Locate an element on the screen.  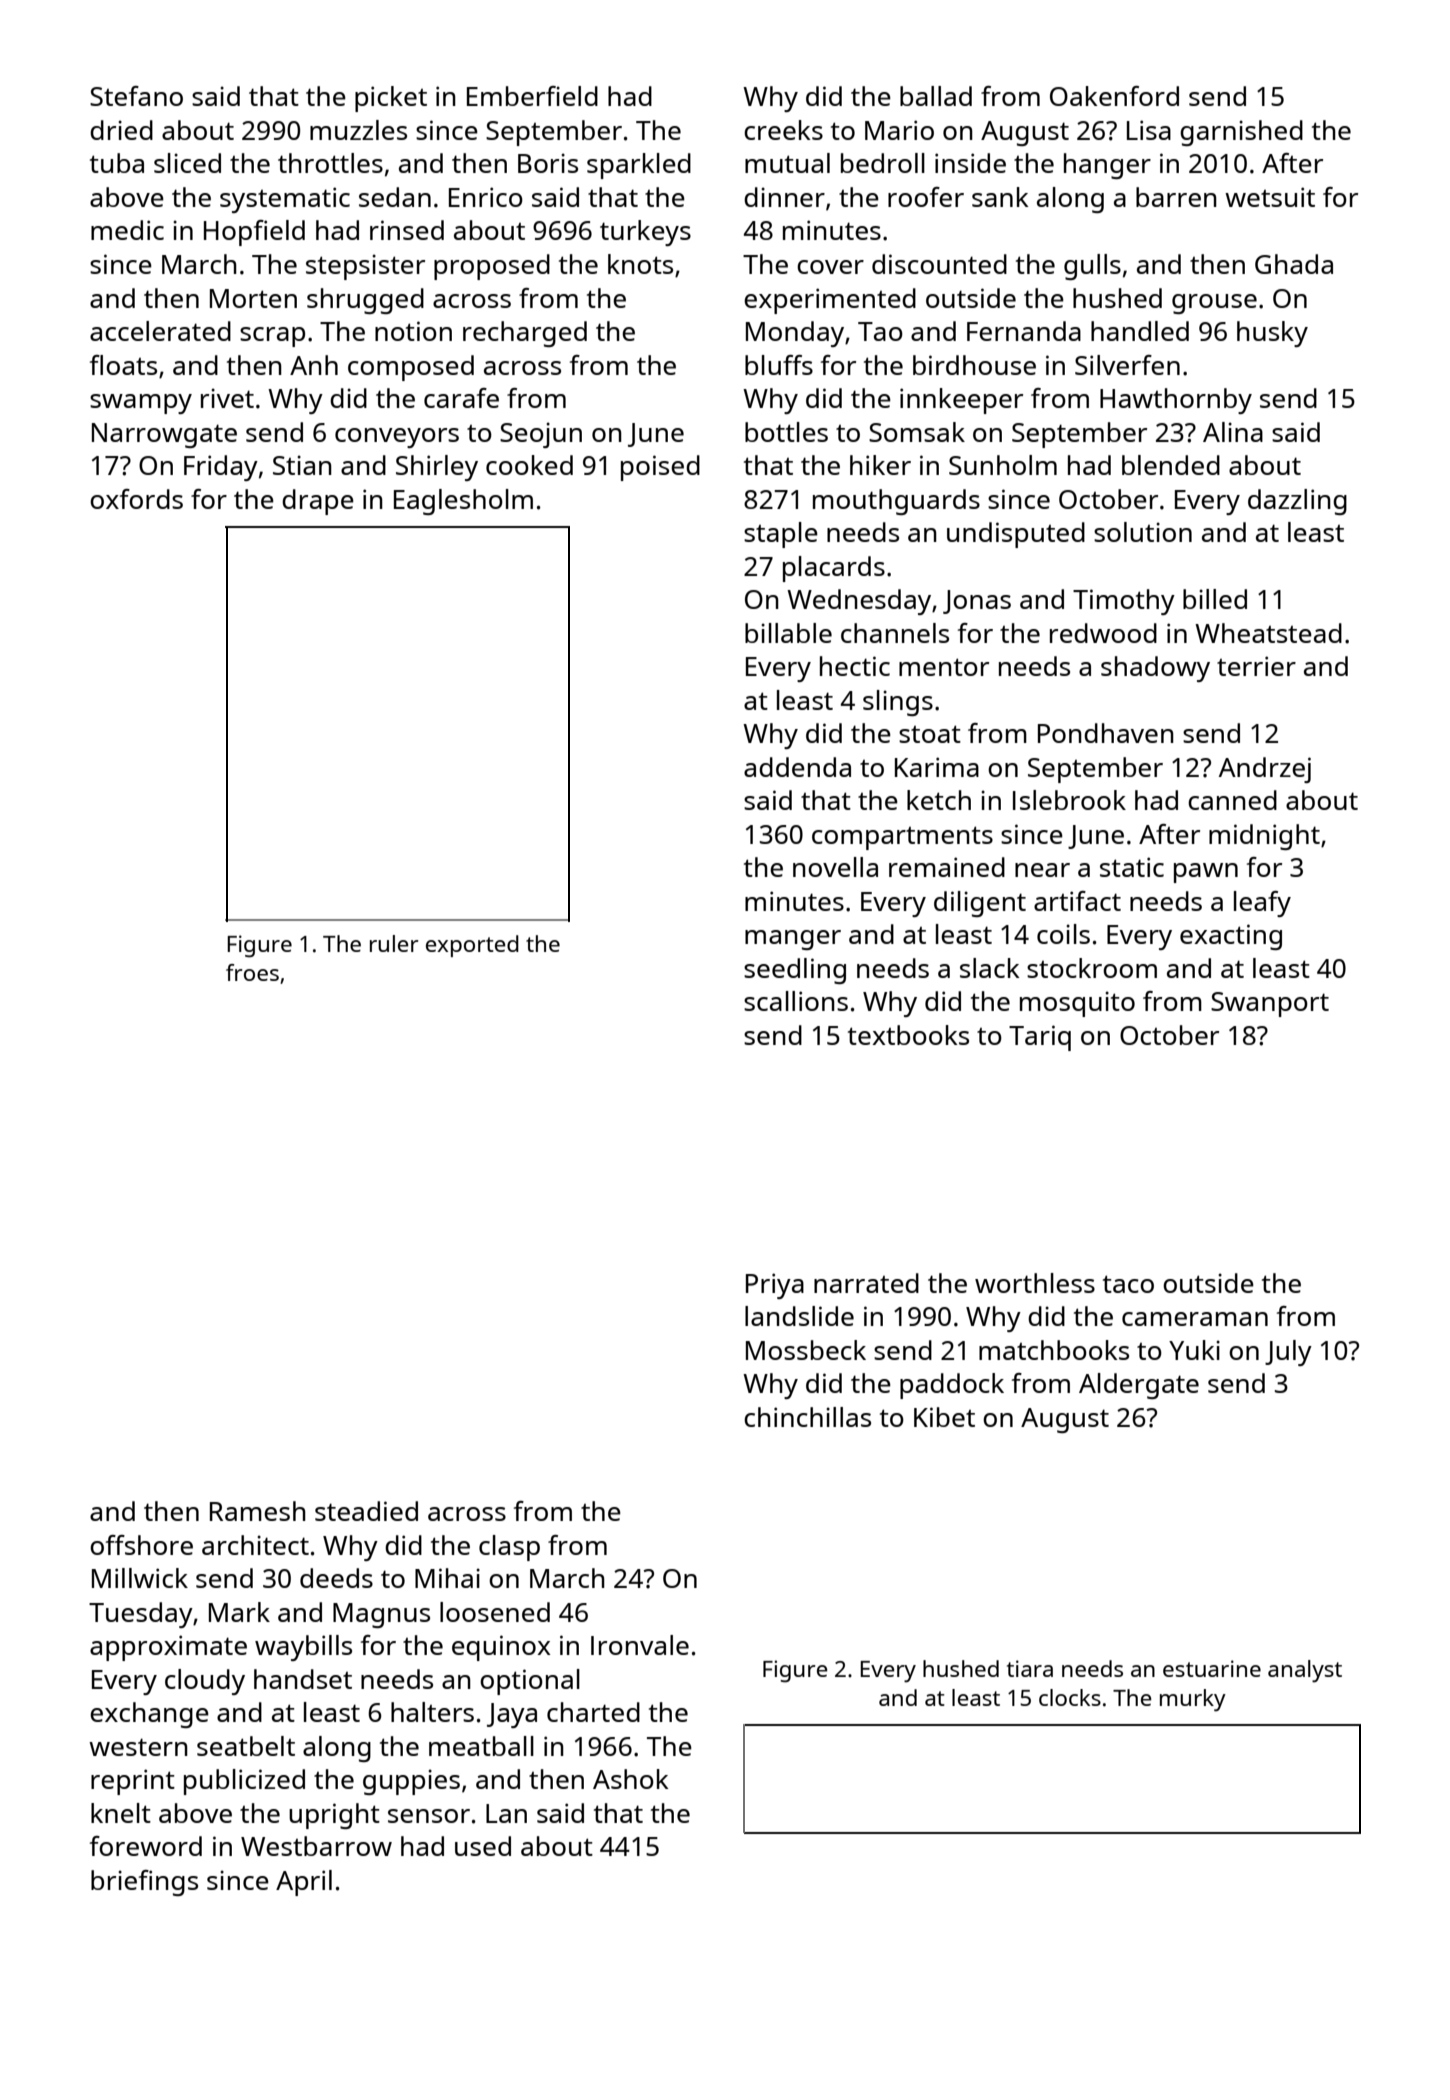
novella is located at coordinates (835, 867).
